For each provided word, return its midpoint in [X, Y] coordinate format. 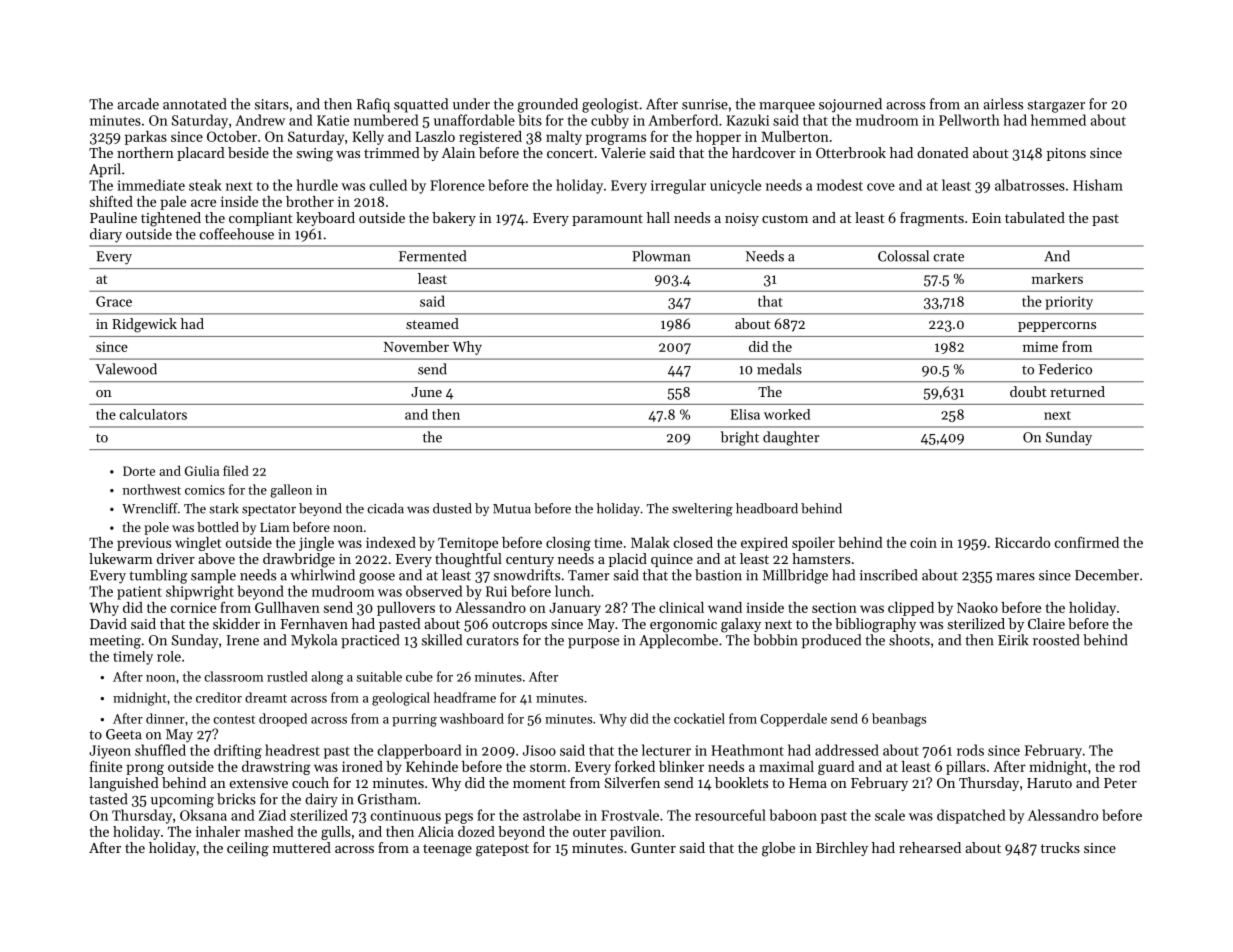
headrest [292, 750]
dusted [452, 508]
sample [213, 576]
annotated [194, 104]
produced [831, 641]
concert [570, 153]
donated [943, 152]
